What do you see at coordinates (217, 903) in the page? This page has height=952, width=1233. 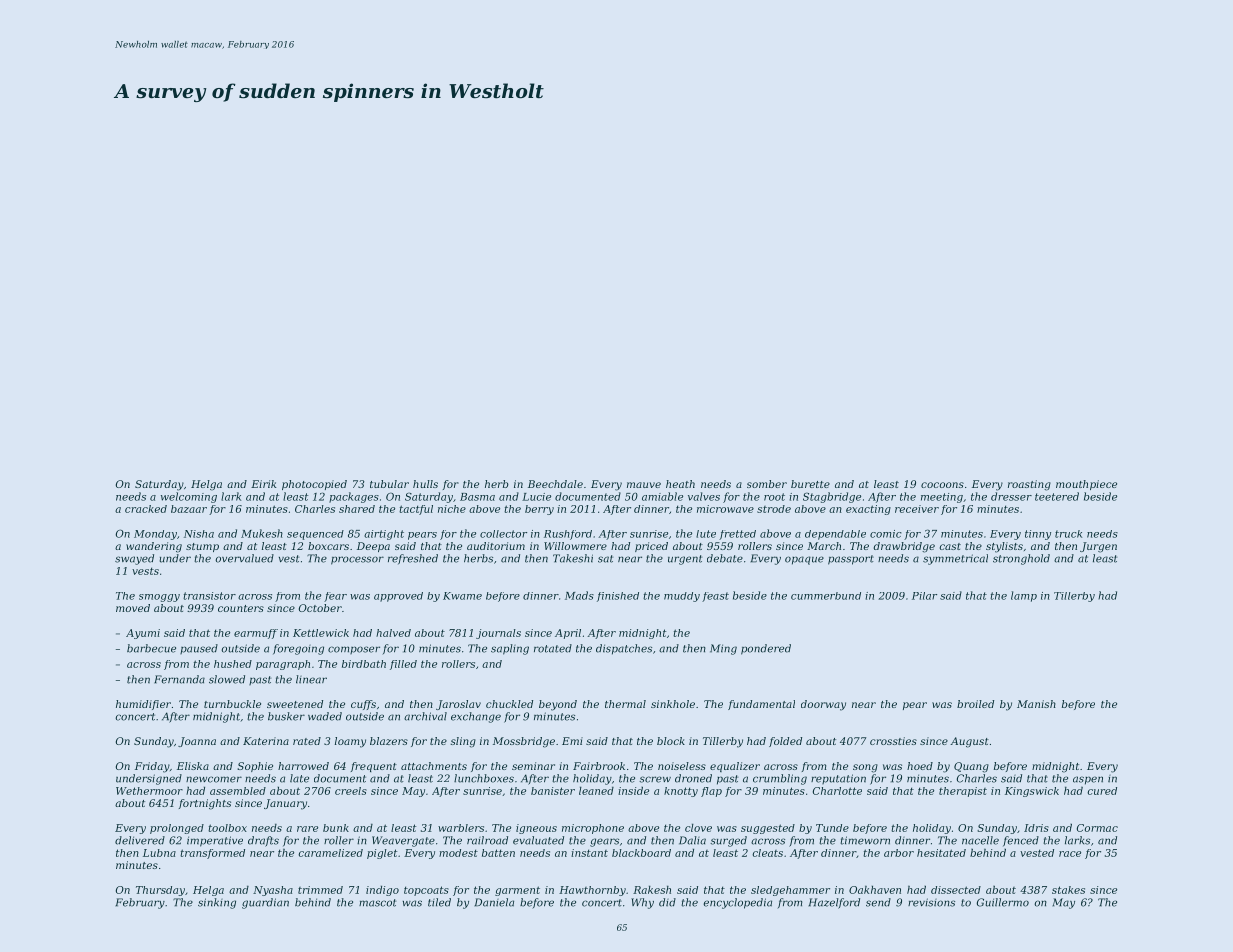 I see `sinking` at bounding box center [217, 903].
